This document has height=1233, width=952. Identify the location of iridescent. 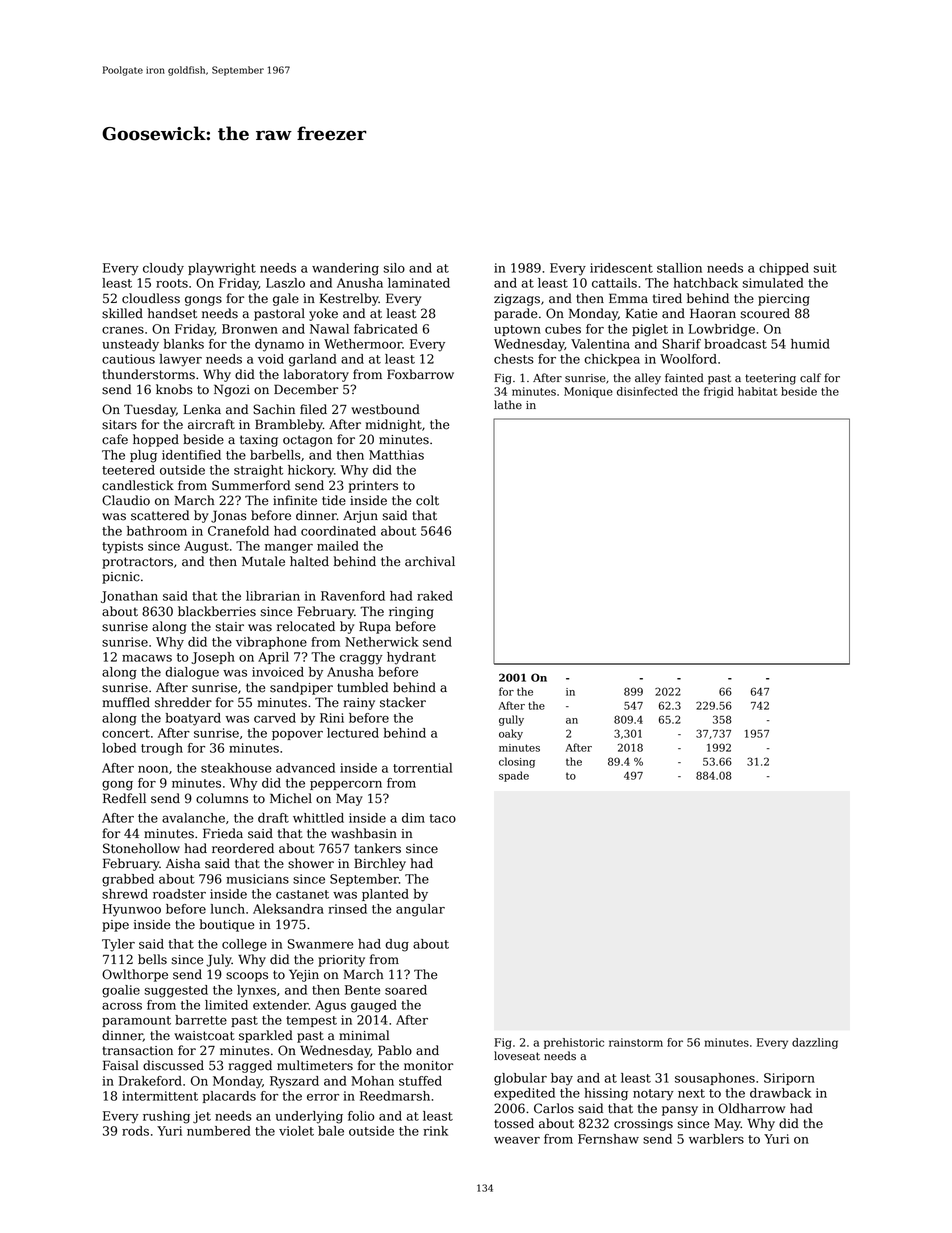
(621, 268).
